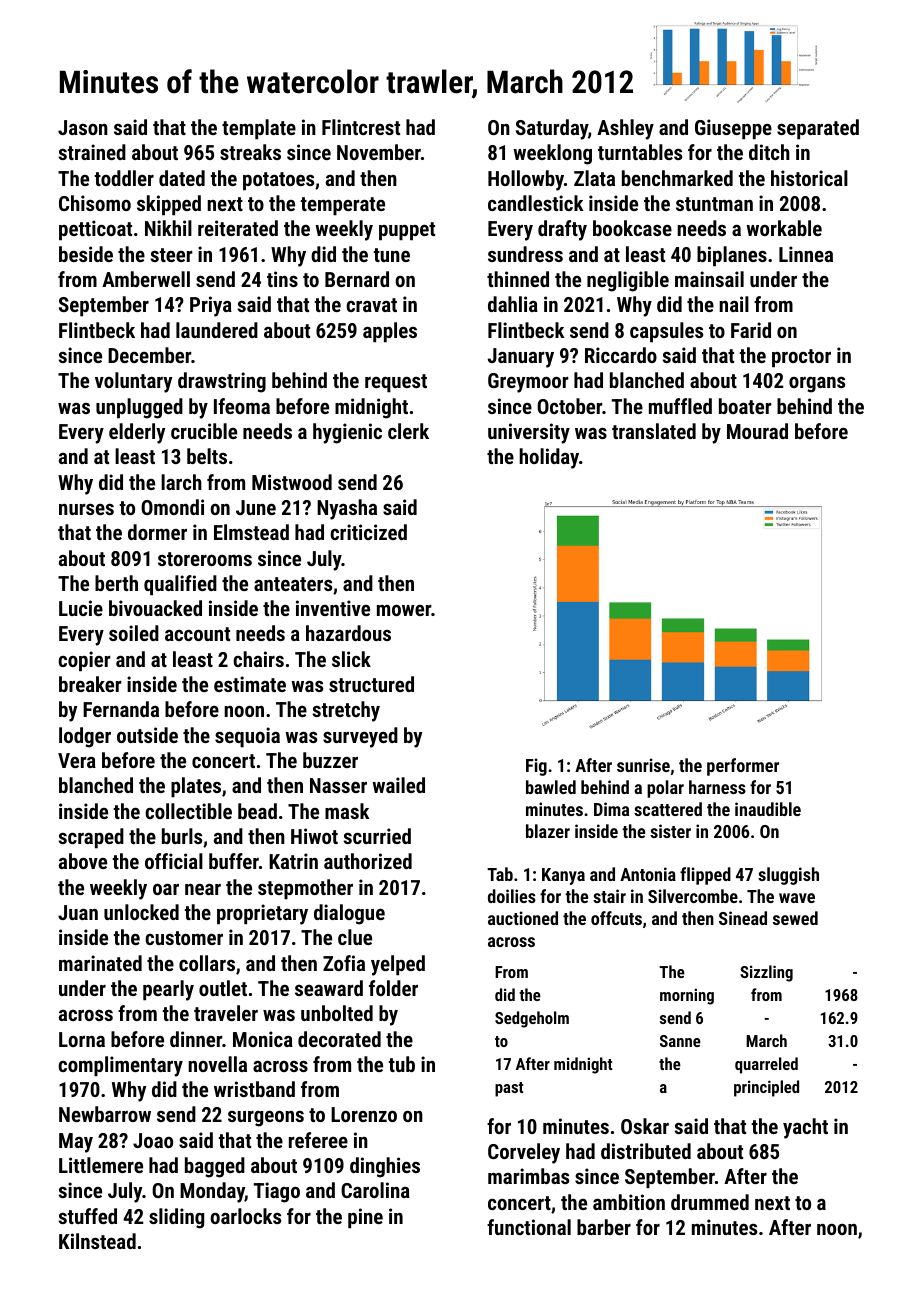 This screenshot has height=1311, width=924. I want to click on translated, so click(654, 431).
